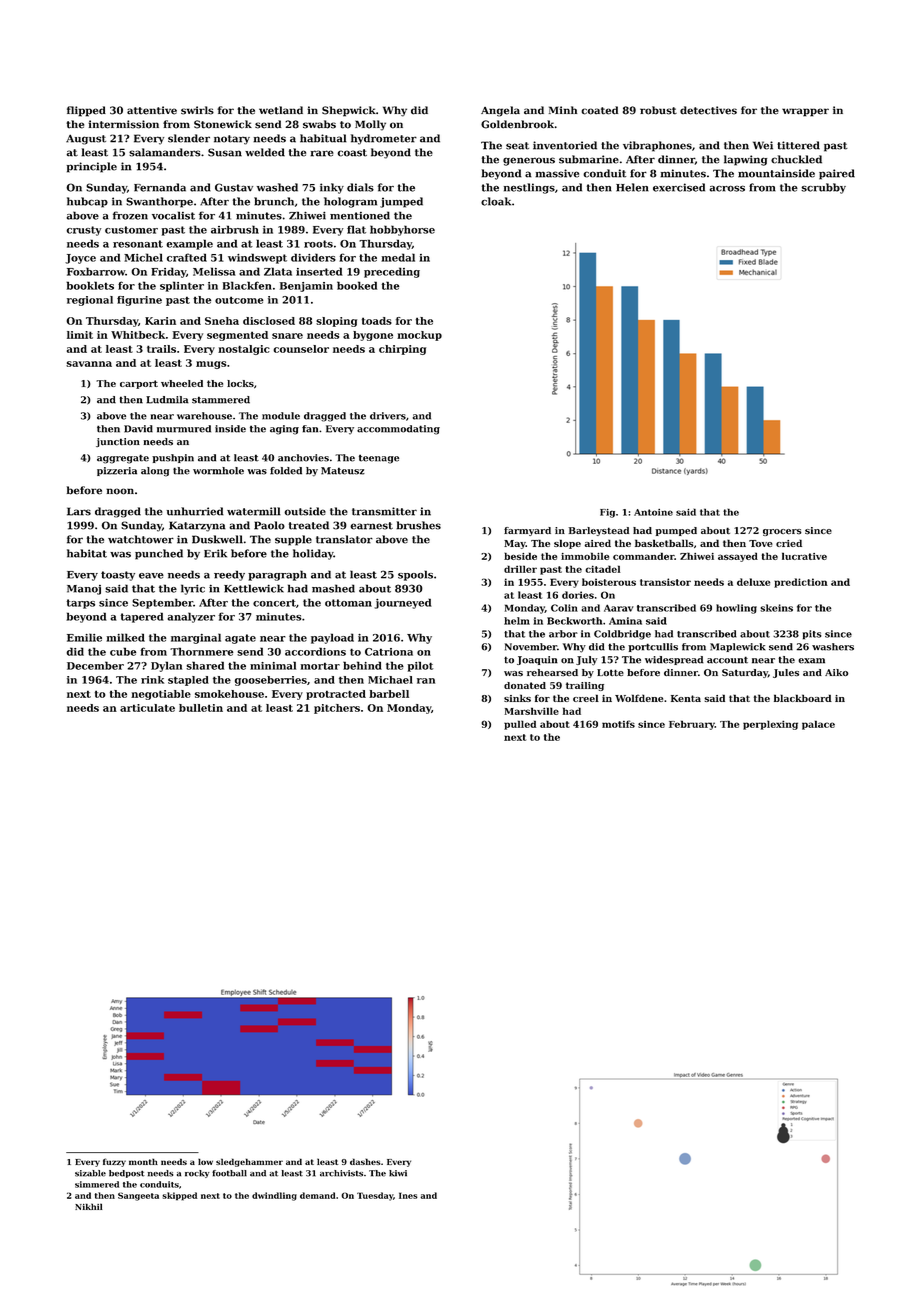 This document has width=924, height=1308. What do you see at coordinates (408, 1195) in the document?
I see `Ines` at bounding box center [408, 1195].
